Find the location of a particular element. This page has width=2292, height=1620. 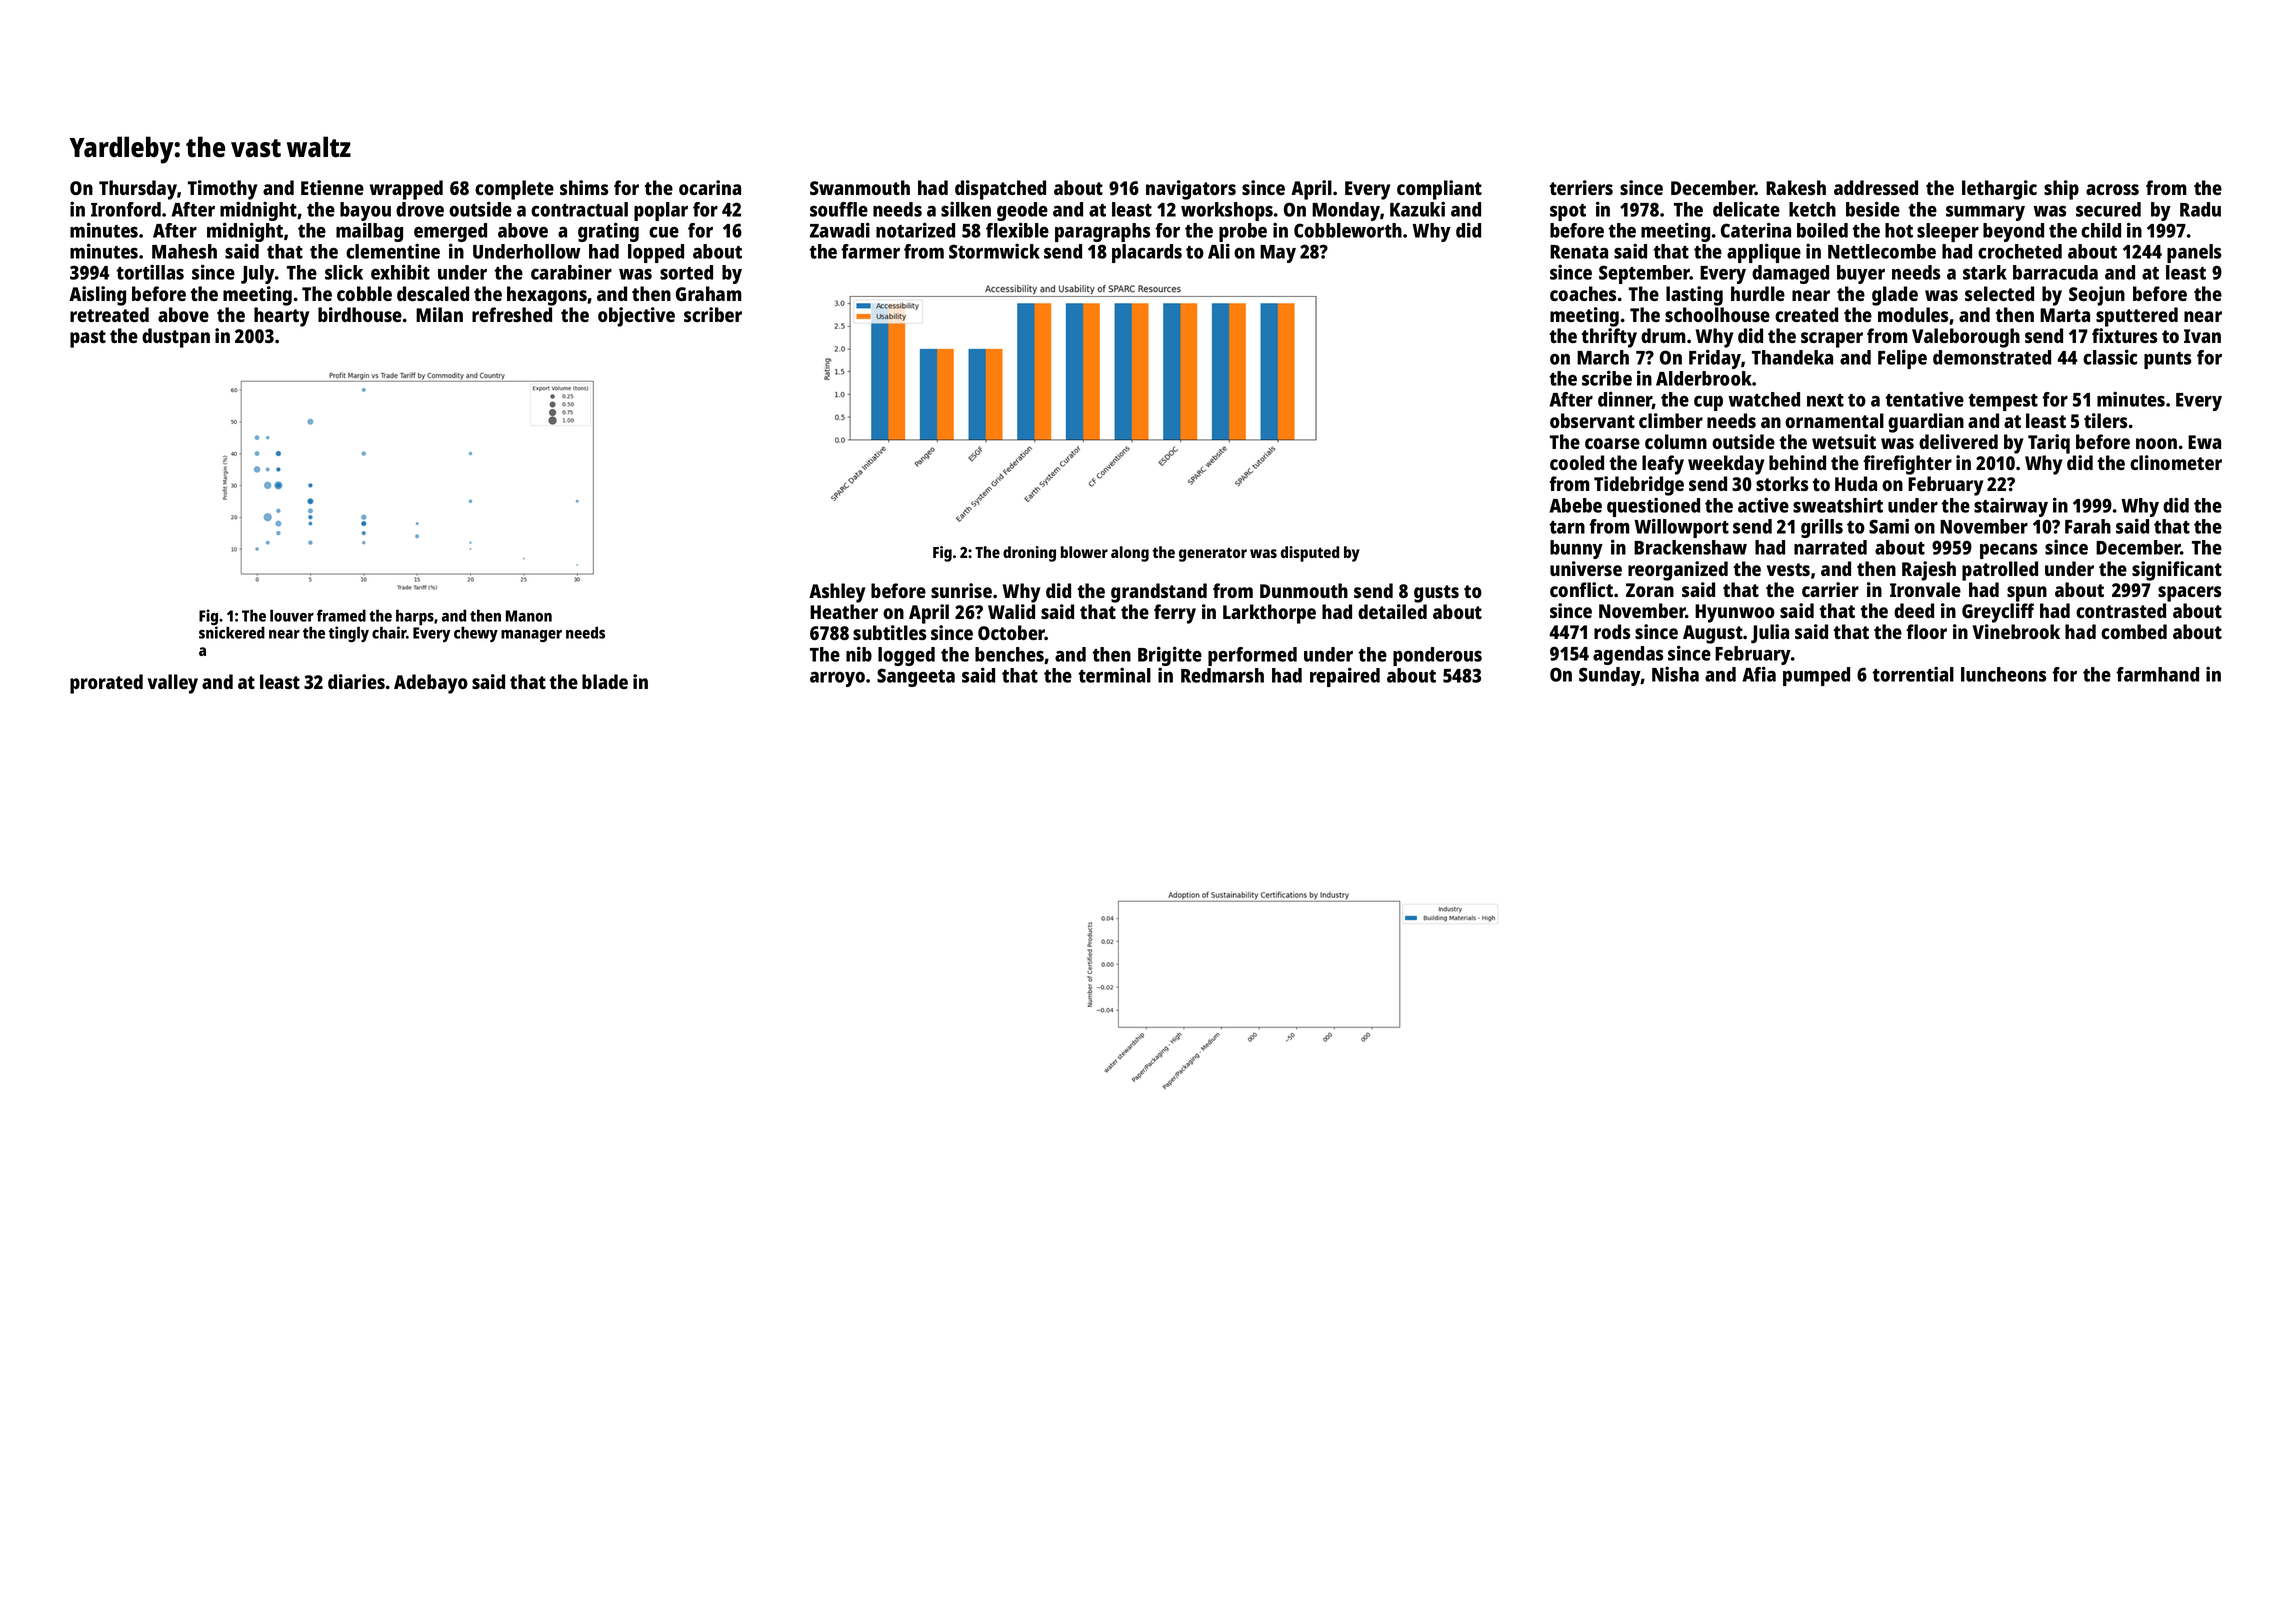

droning is located at coordinates (1029, 554).
